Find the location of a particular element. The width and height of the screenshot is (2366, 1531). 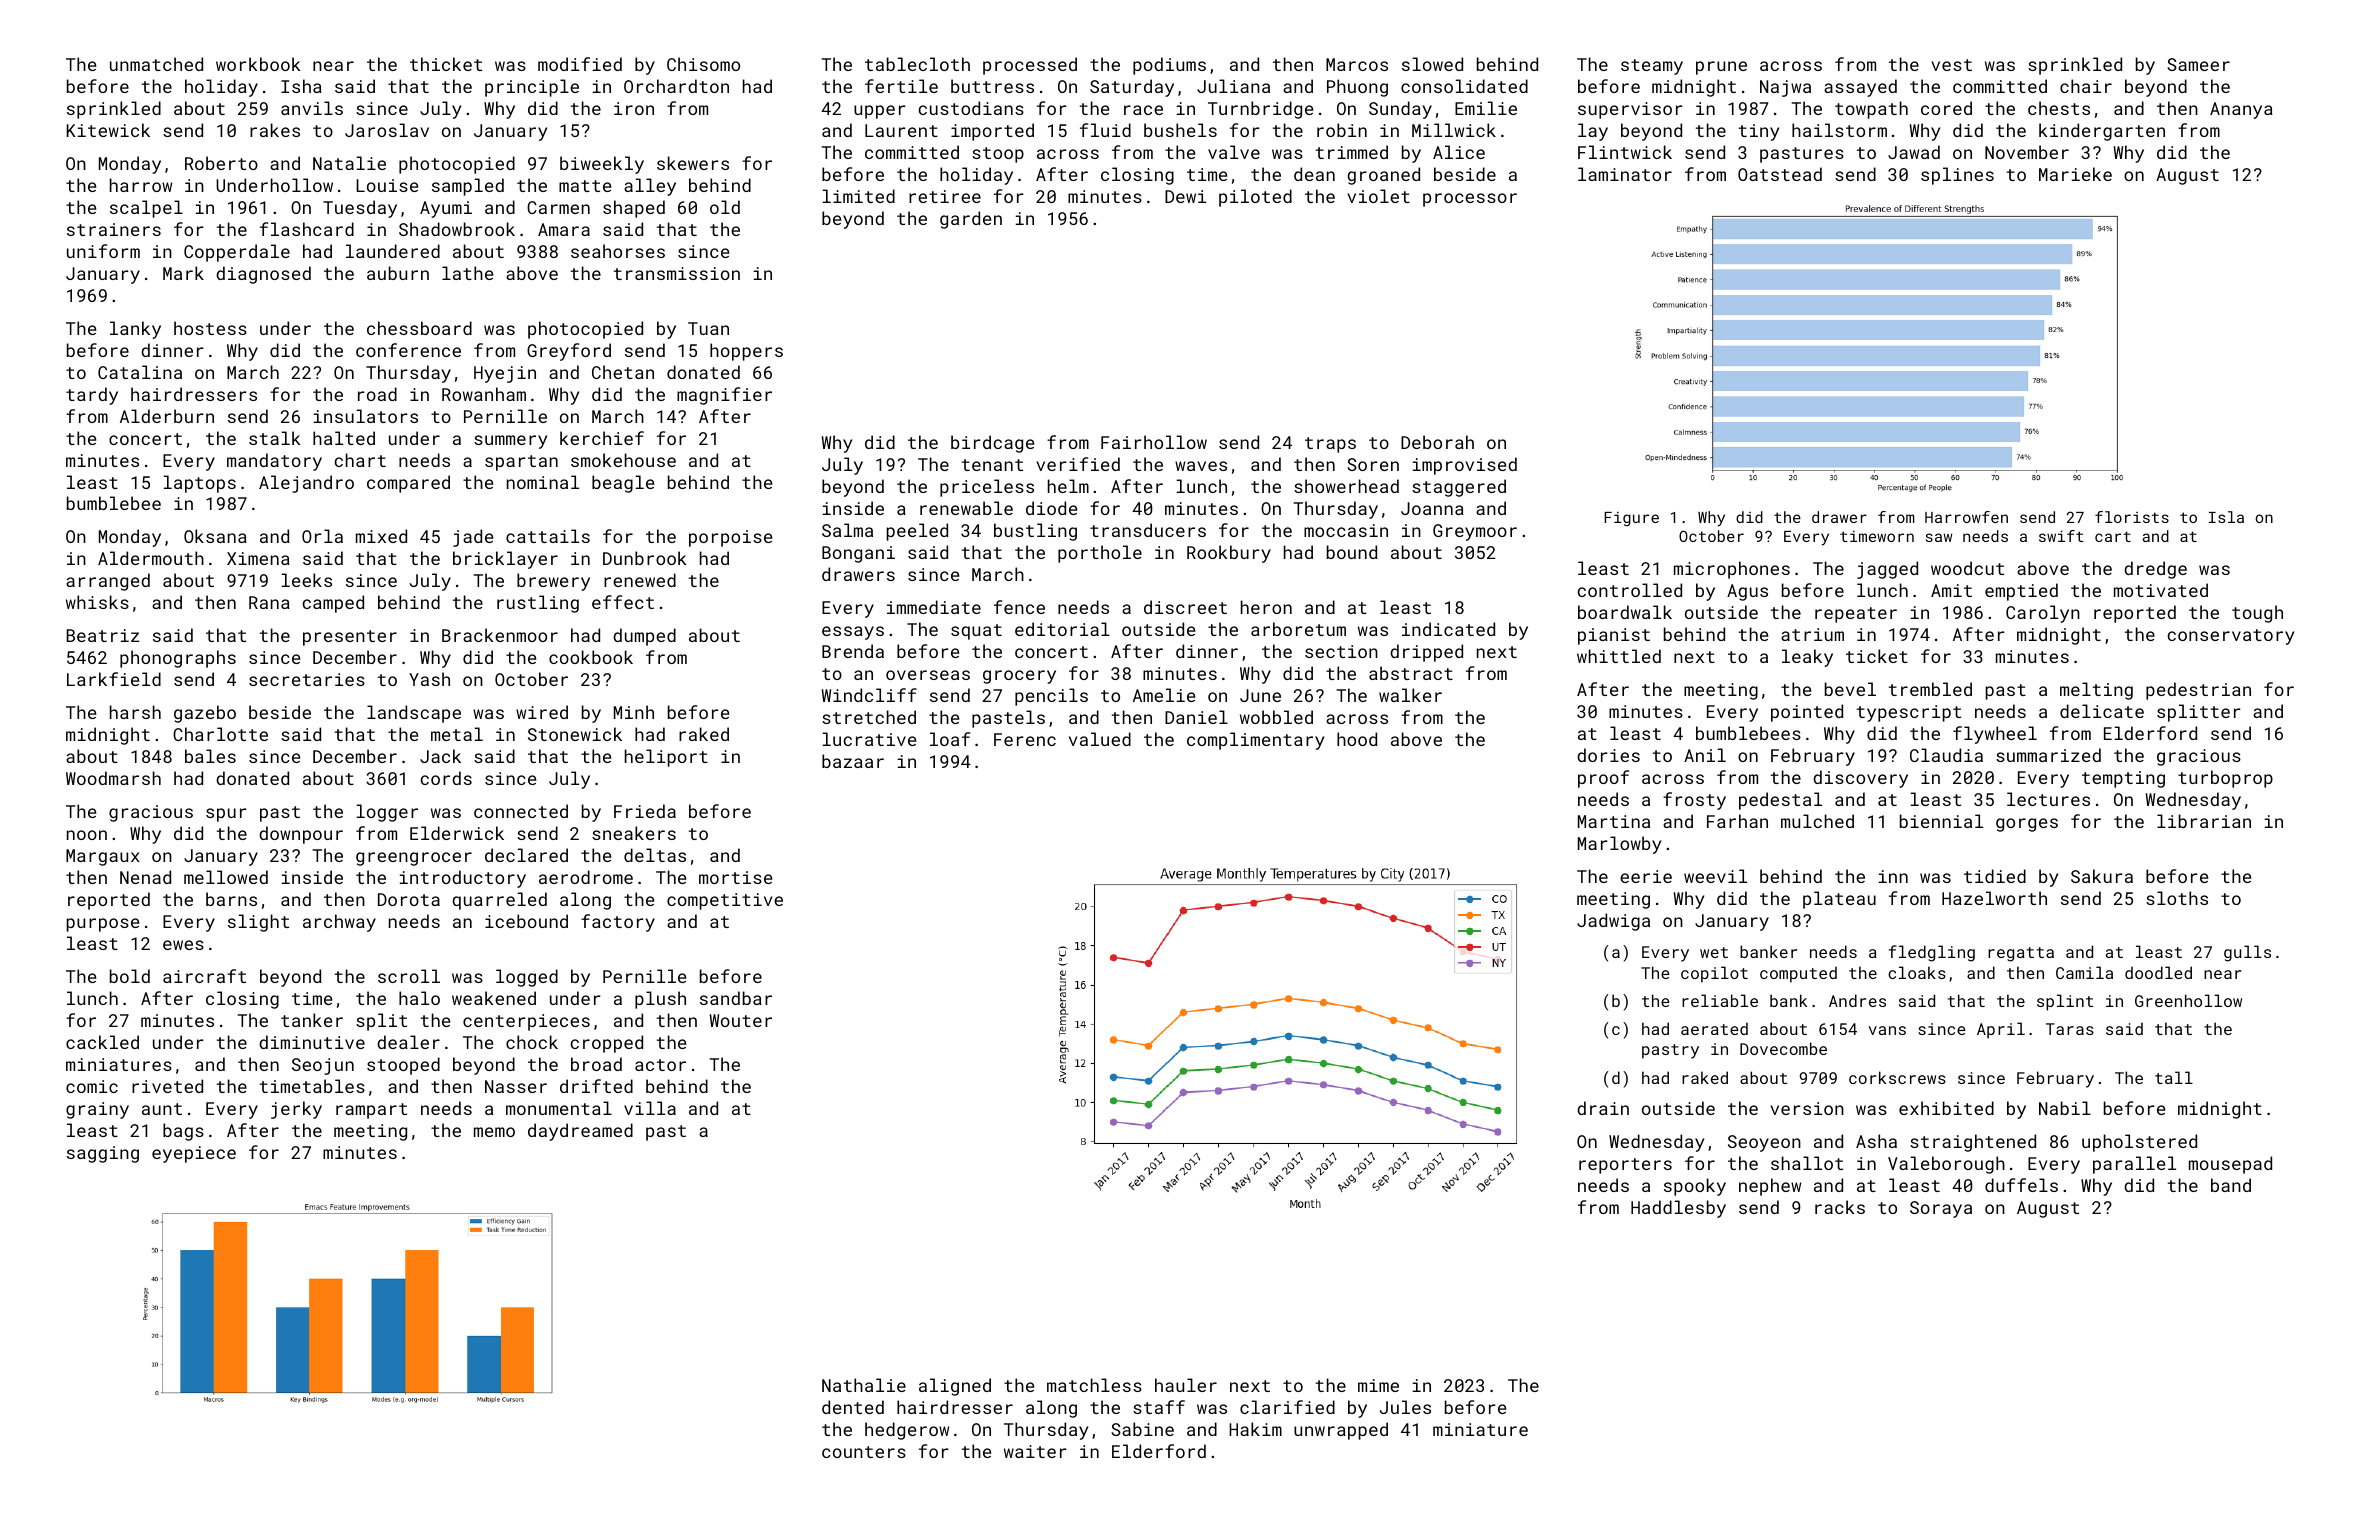

Wouter is located at coordinates (741, 1020).
